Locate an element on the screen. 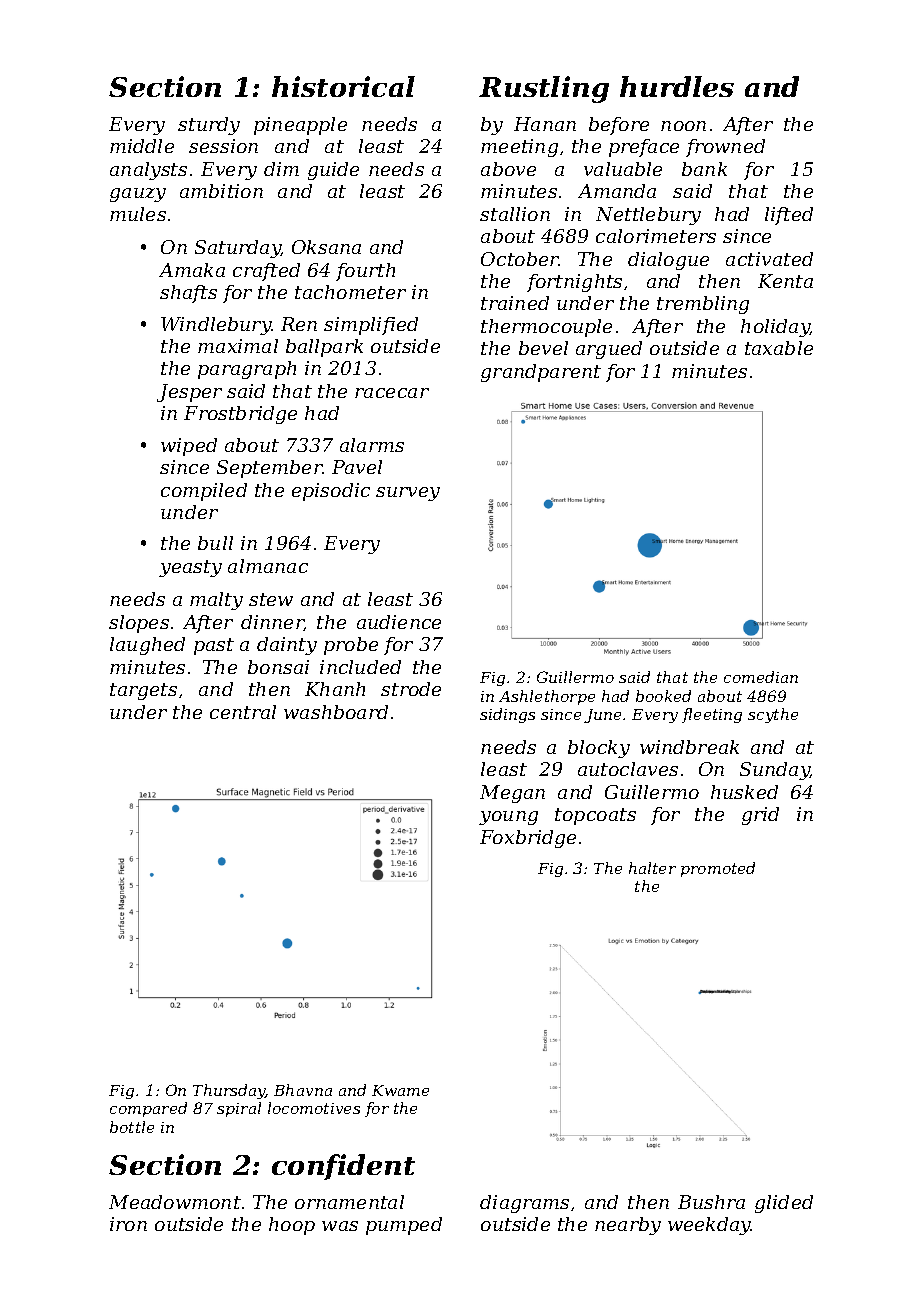  washboard is located at coordinates (336, 712).
